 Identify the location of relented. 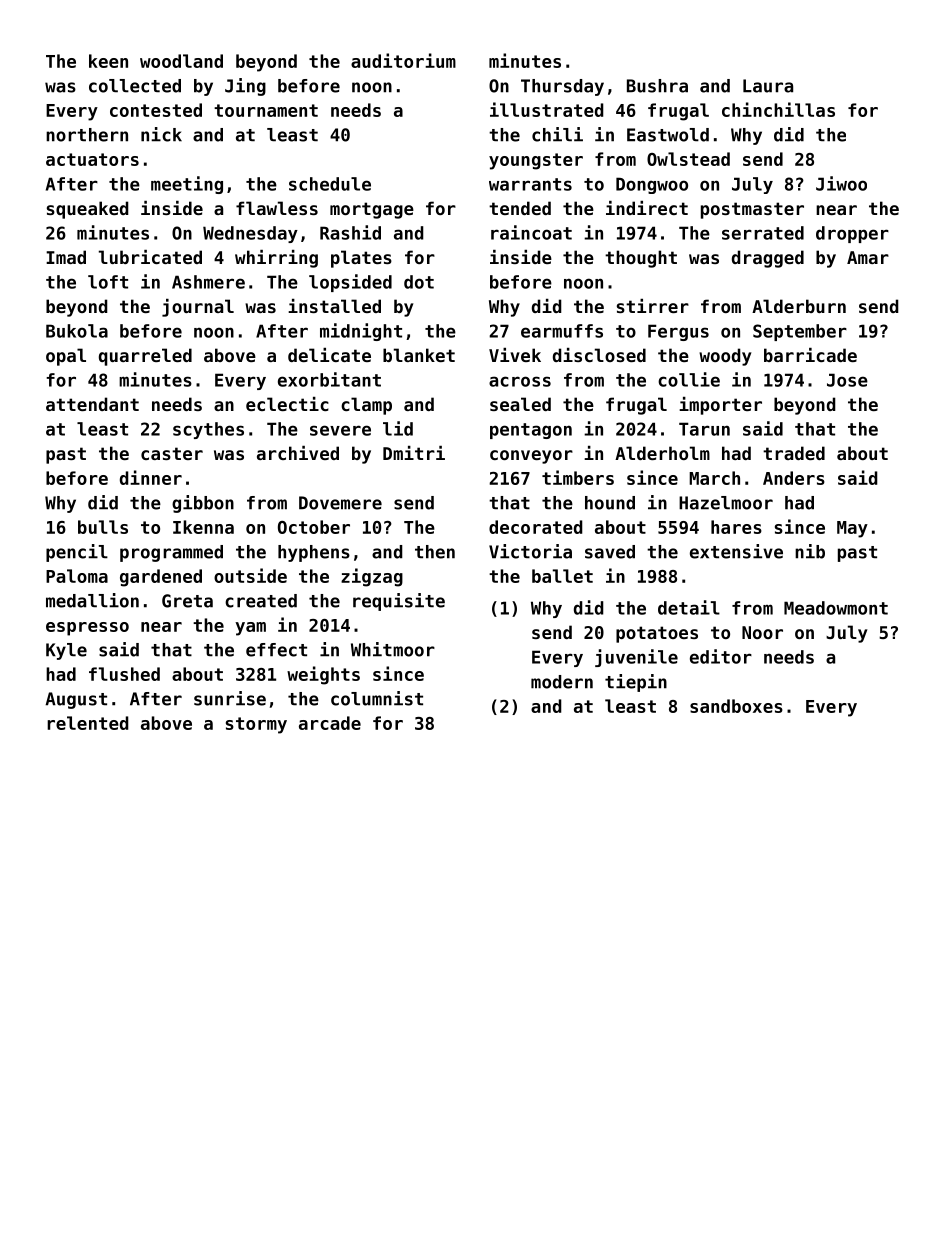
(88, 723).
